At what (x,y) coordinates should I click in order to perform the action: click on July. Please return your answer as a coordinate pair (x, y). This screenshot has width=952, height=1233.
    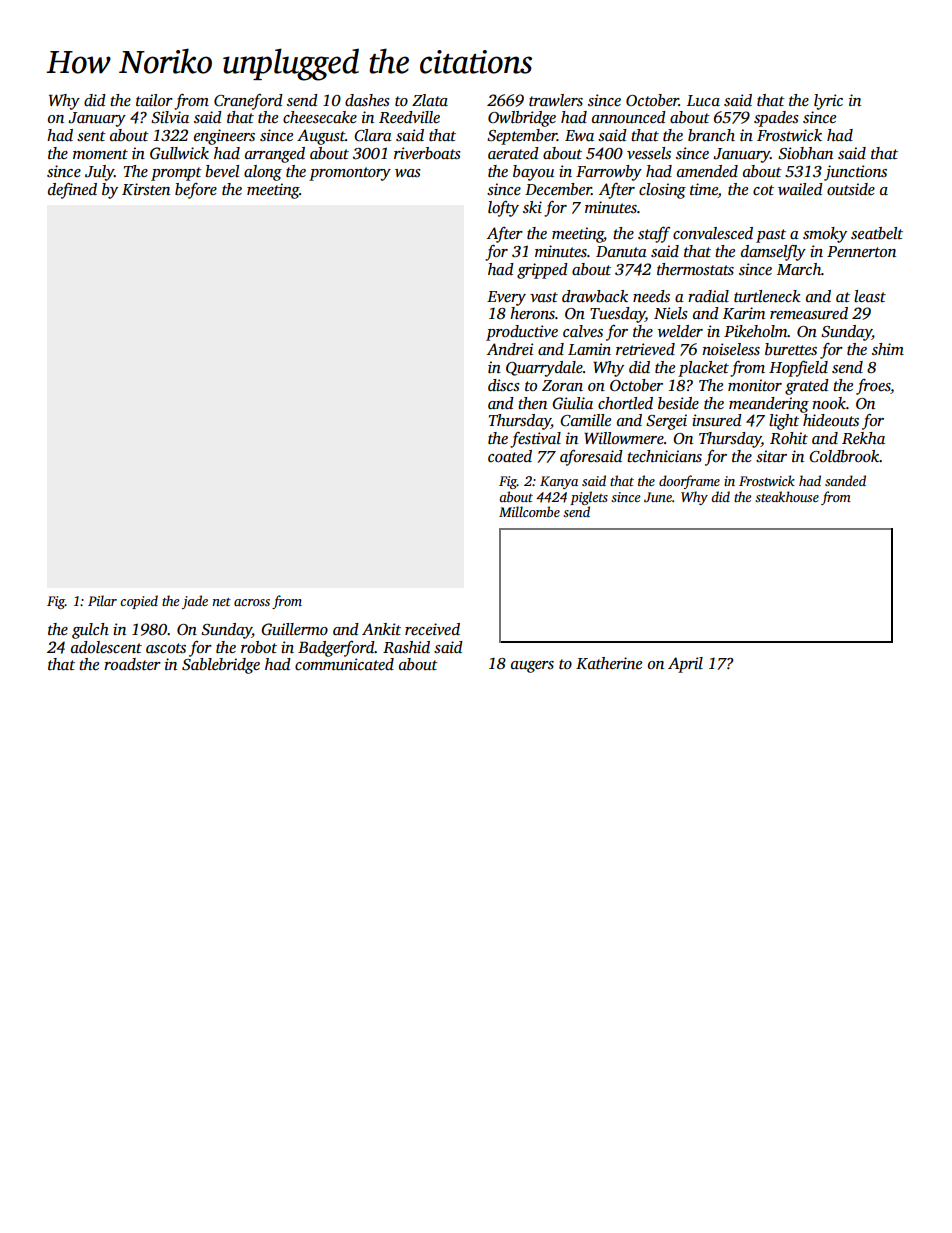
    Looking at the image, I should click on (99, 173).
